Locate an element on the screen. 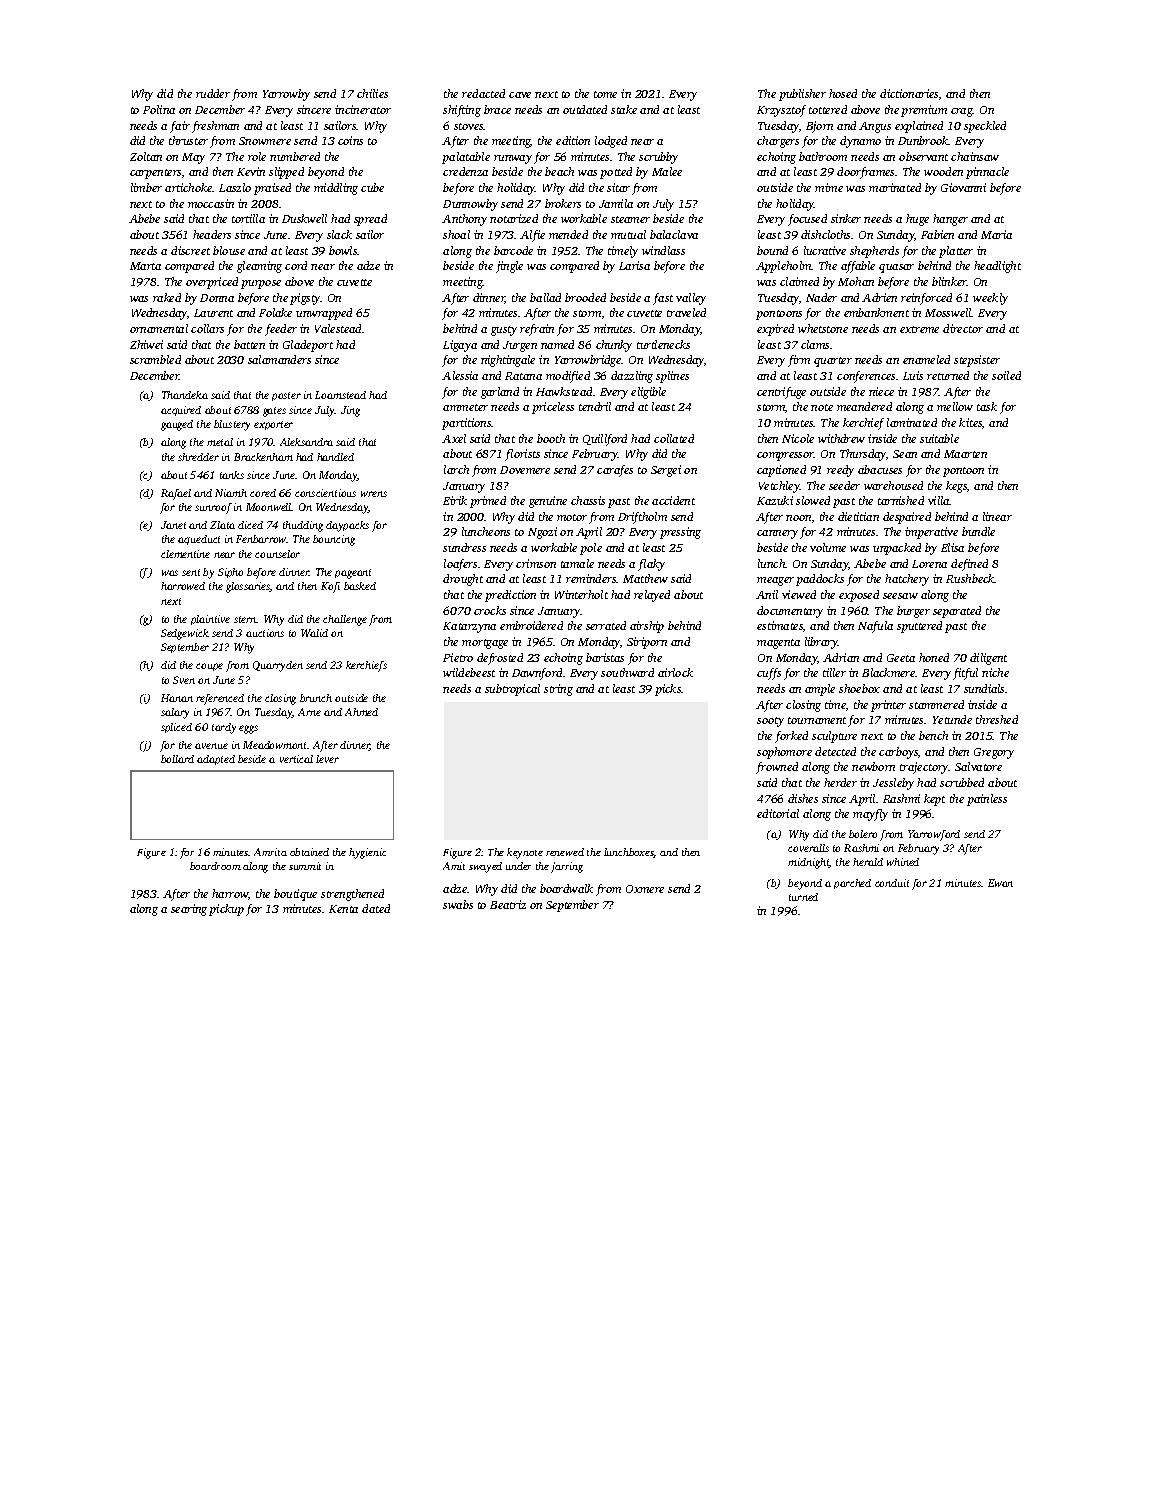  Kenta is located at coordinates (343, 909).
